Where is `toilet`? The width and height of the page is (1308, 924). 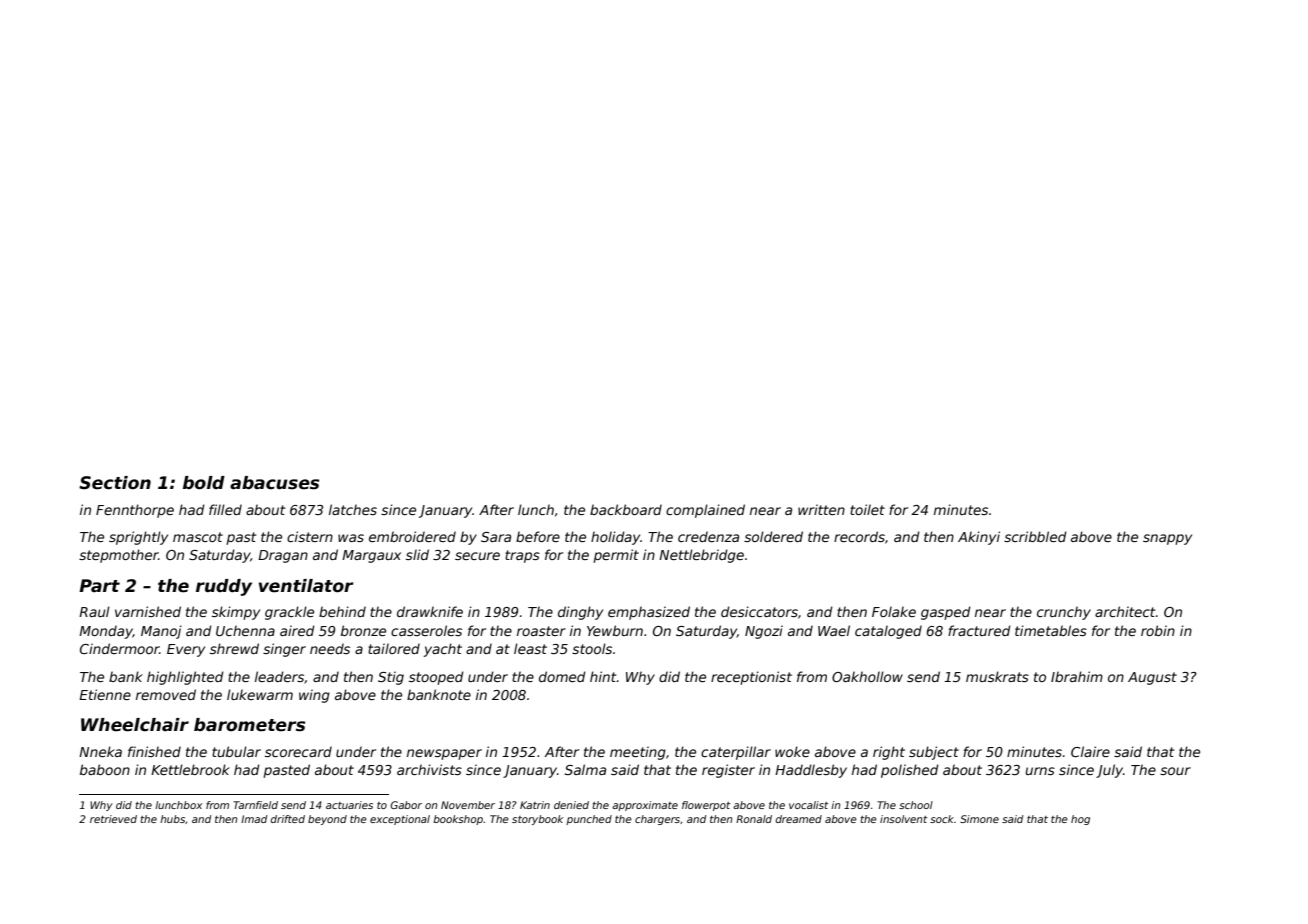 toilet is located at coordinates (867, 509).
